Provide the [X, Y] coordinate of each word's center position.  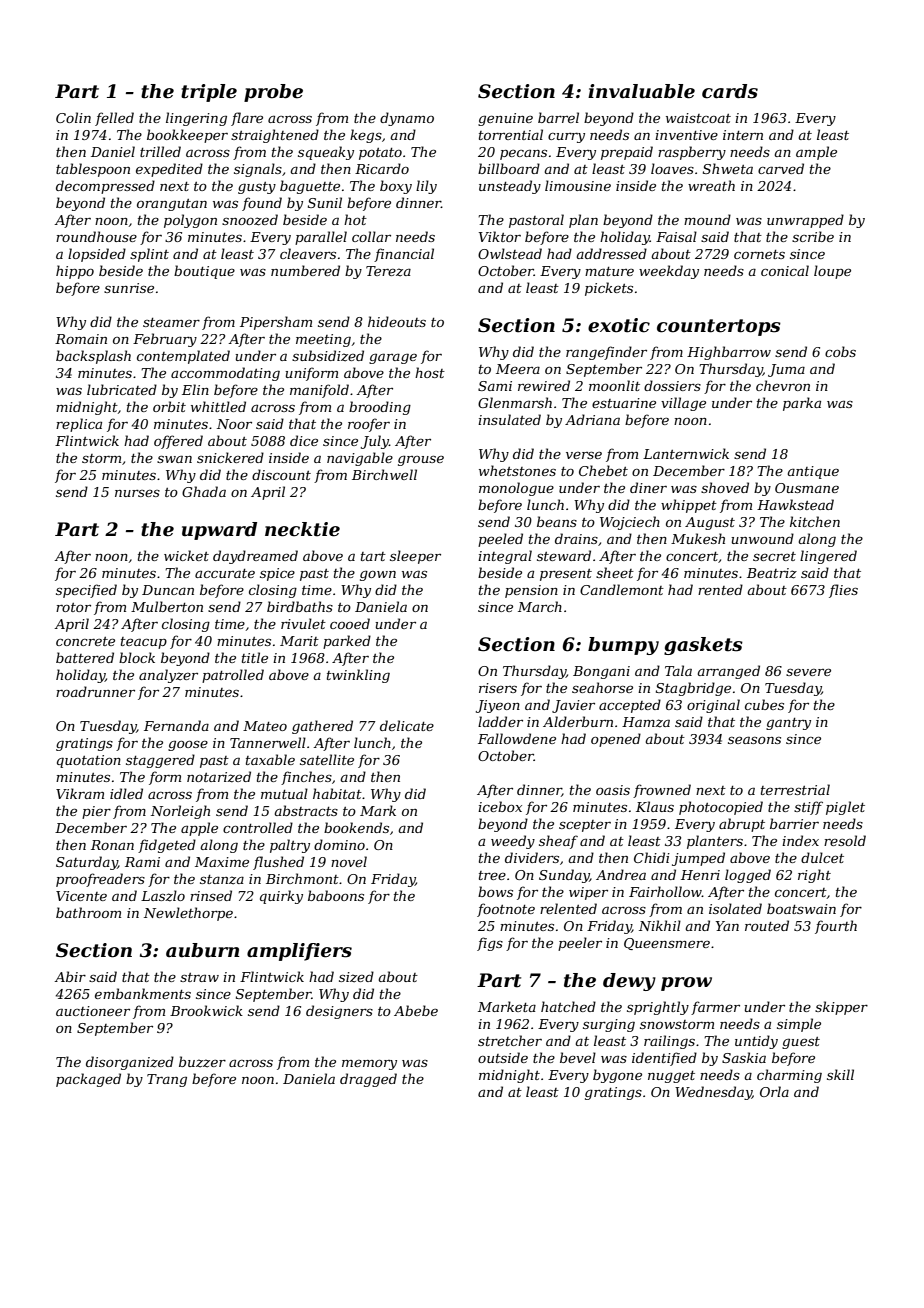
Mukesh [698, 538]
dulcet [822, 857]
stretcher [510, 1040]
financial [404, 255]
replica [79, 425]
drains [576, 538]
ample [816, 153]
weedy [513, 842]
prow [686, 984]
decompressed [105, 187]
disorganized [130, 1063]
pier [96, 812]
